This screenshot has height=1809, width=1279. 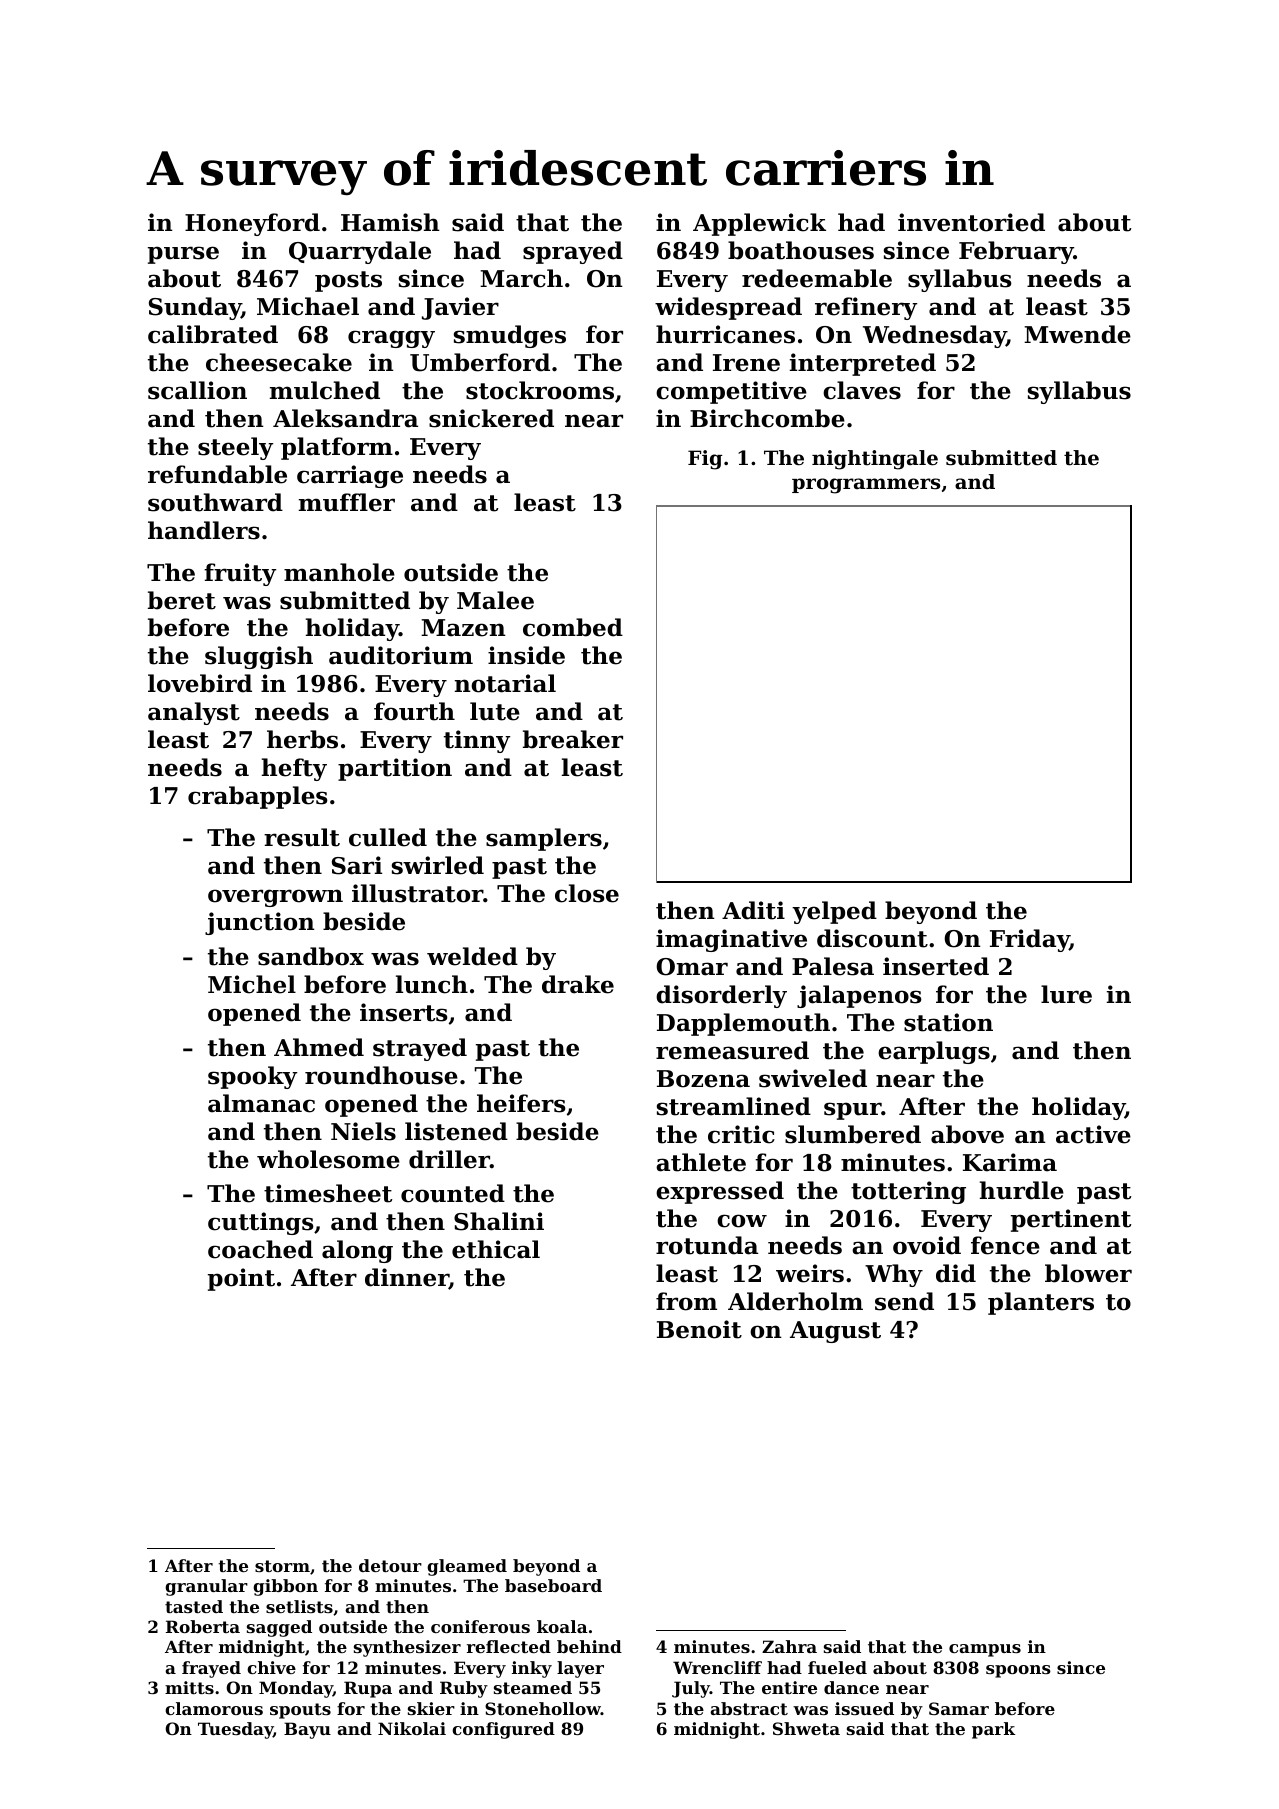 I want to click on close, so click(x=587, y=893).
